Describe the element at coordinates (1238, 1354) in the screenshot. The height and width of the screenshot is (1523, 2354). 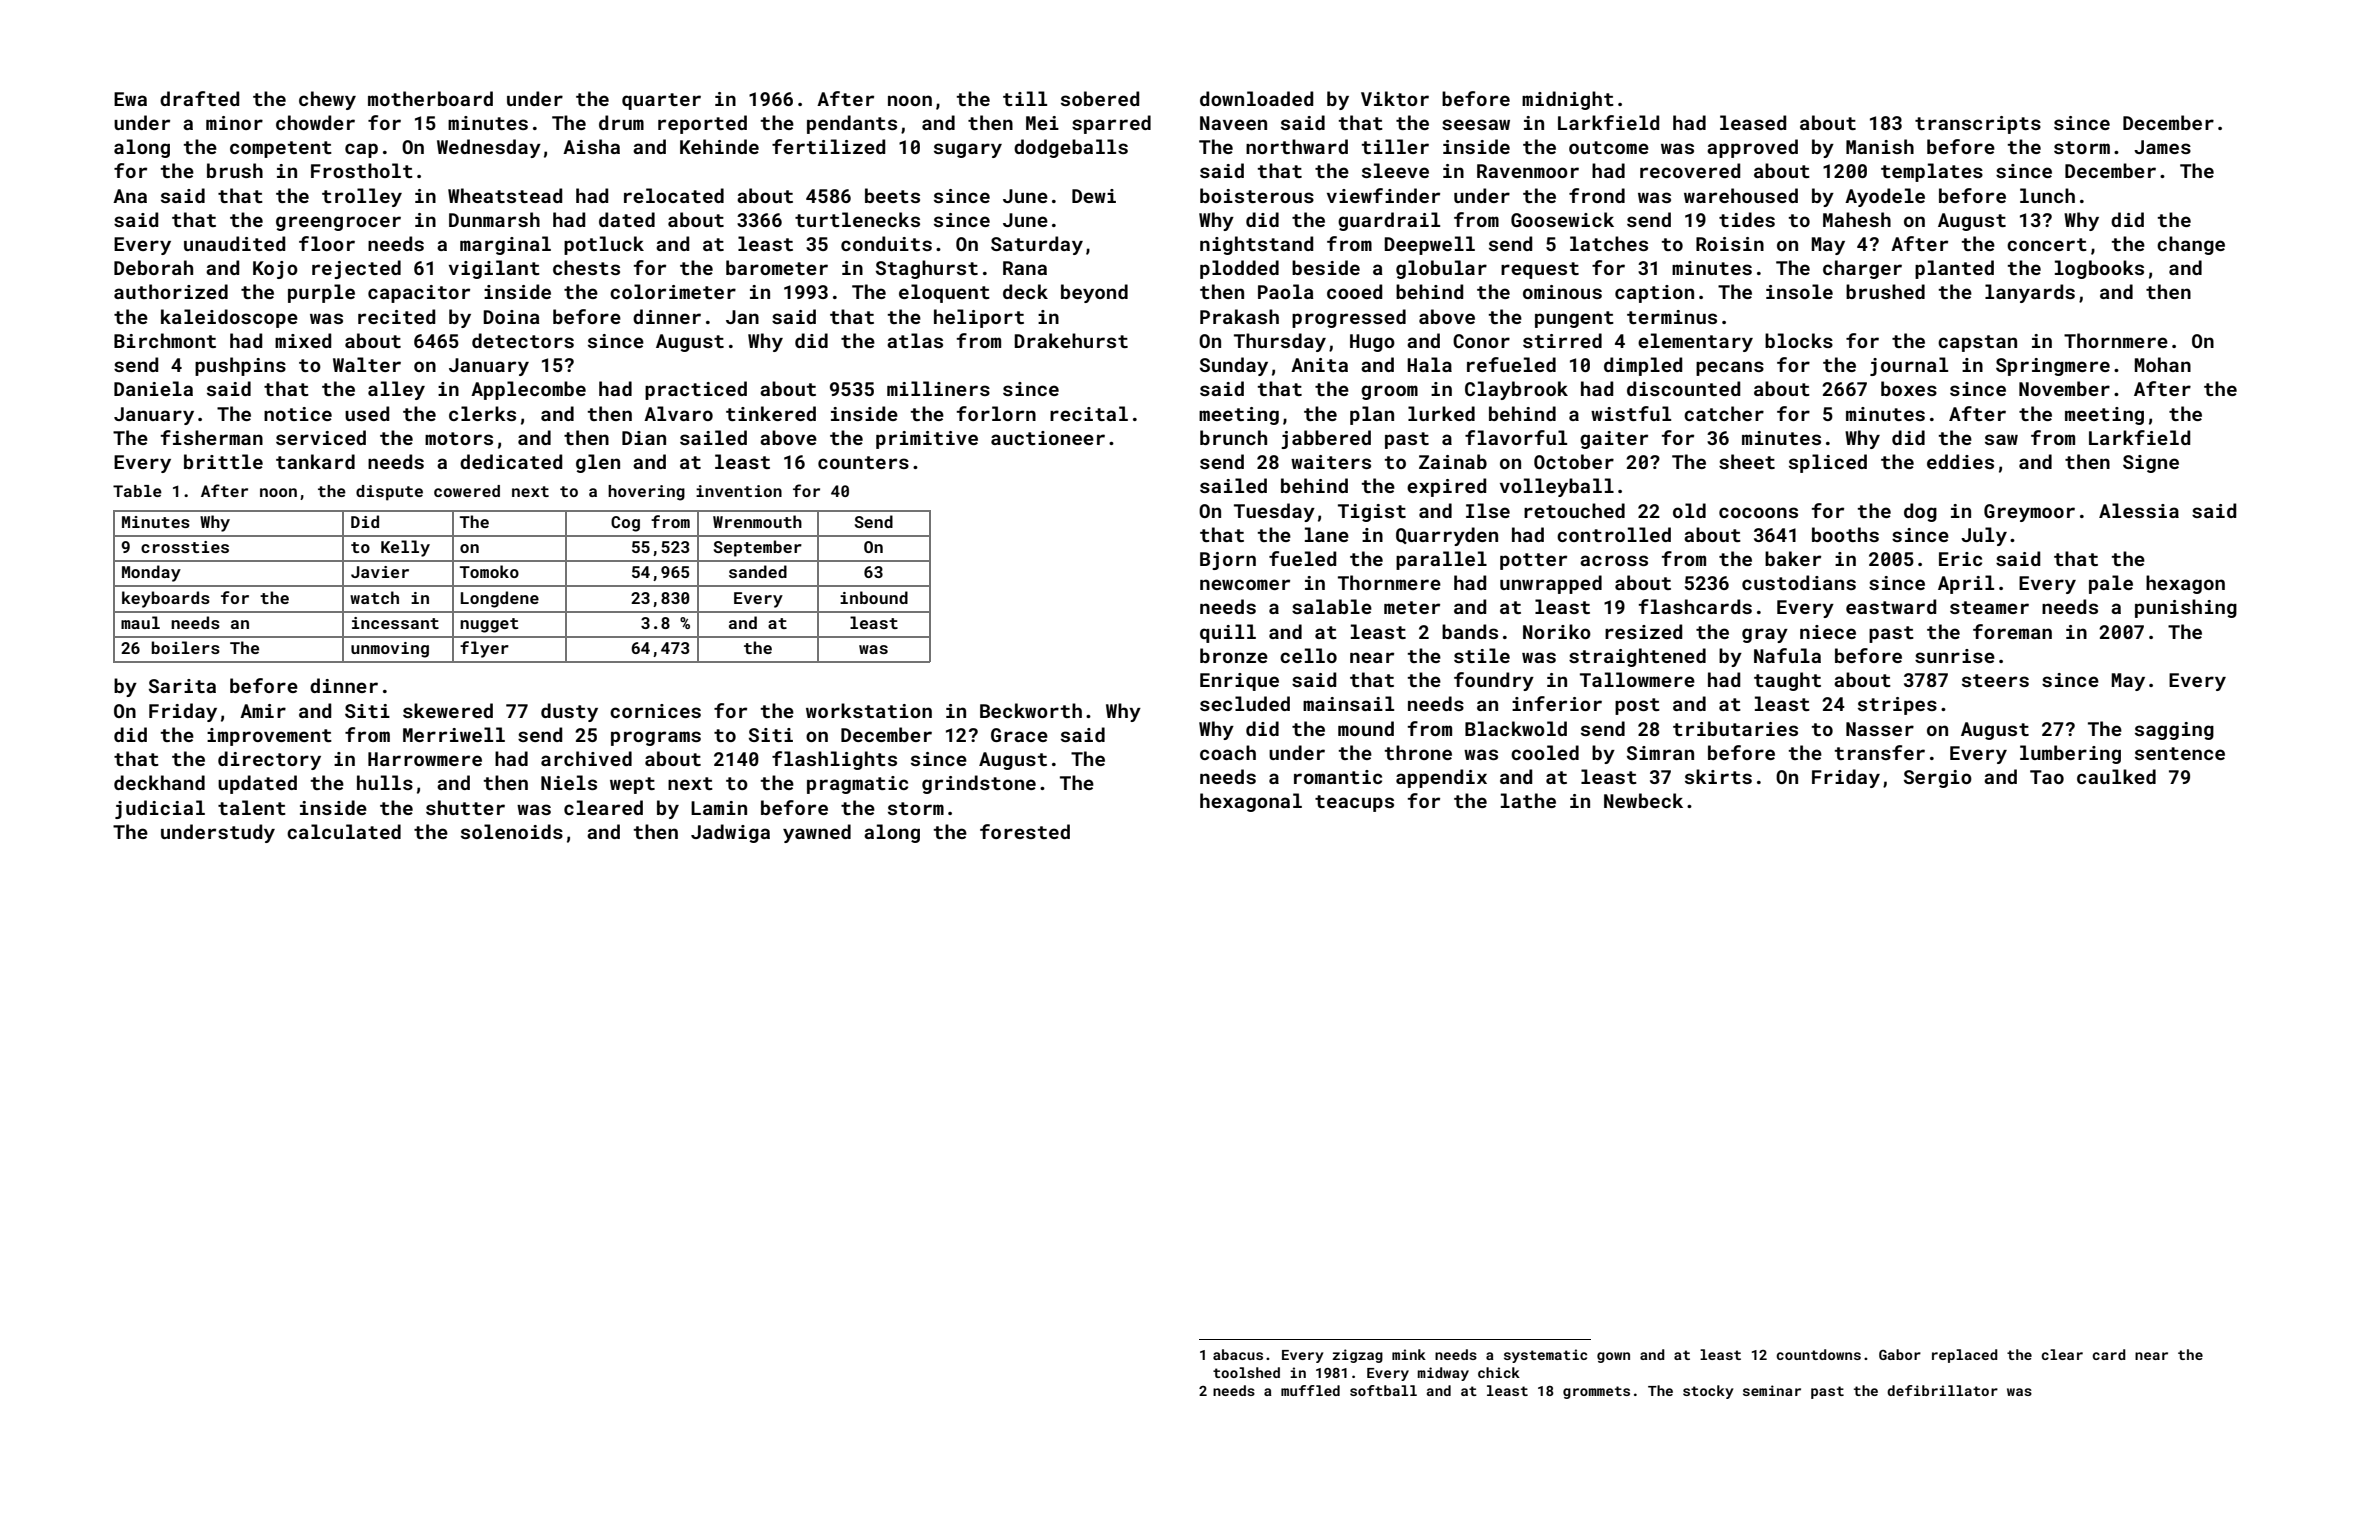
I see `abacus` at that location.
